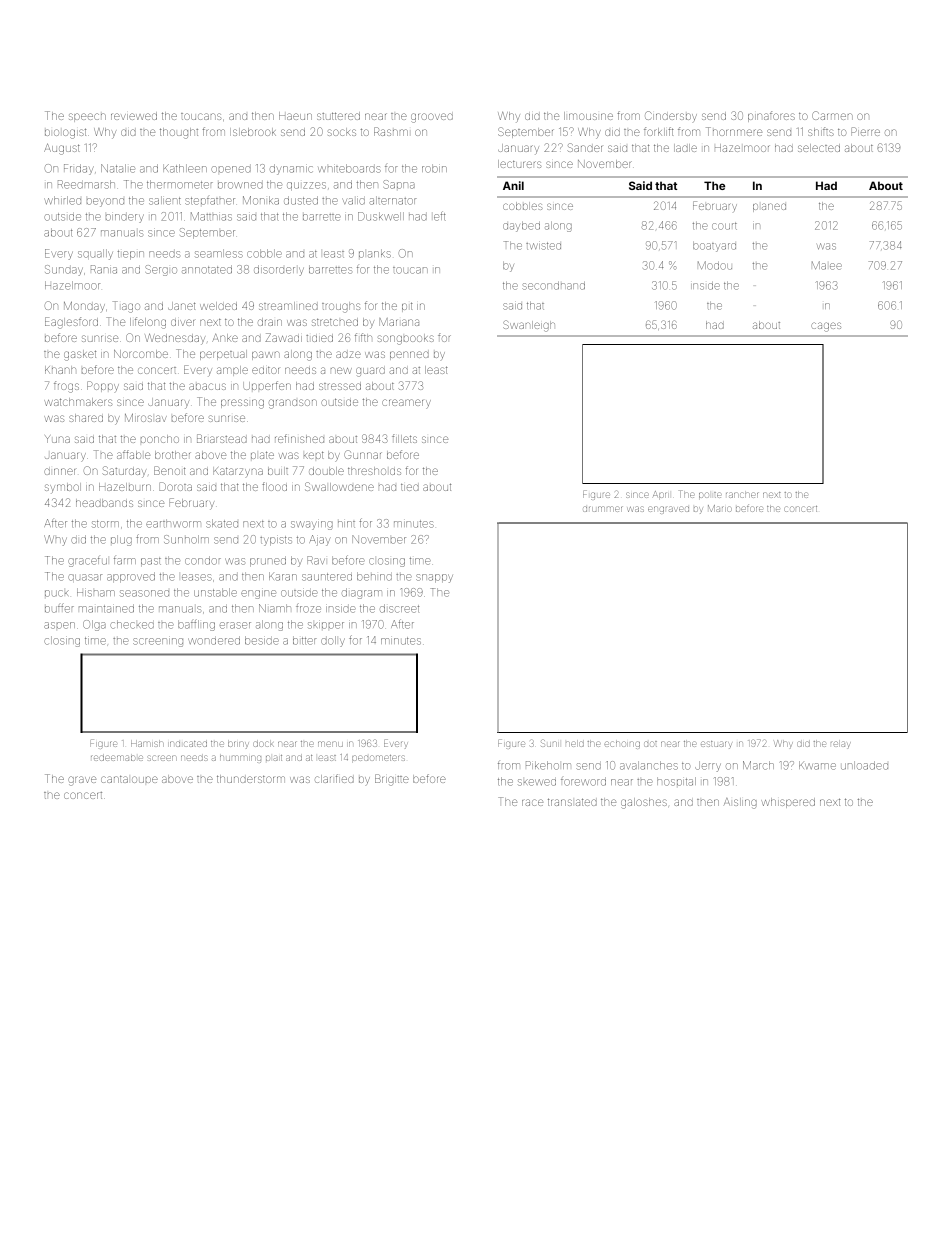  Describe the element at coordinates (338, 116) in the document. I see `stuttered` at that location.
